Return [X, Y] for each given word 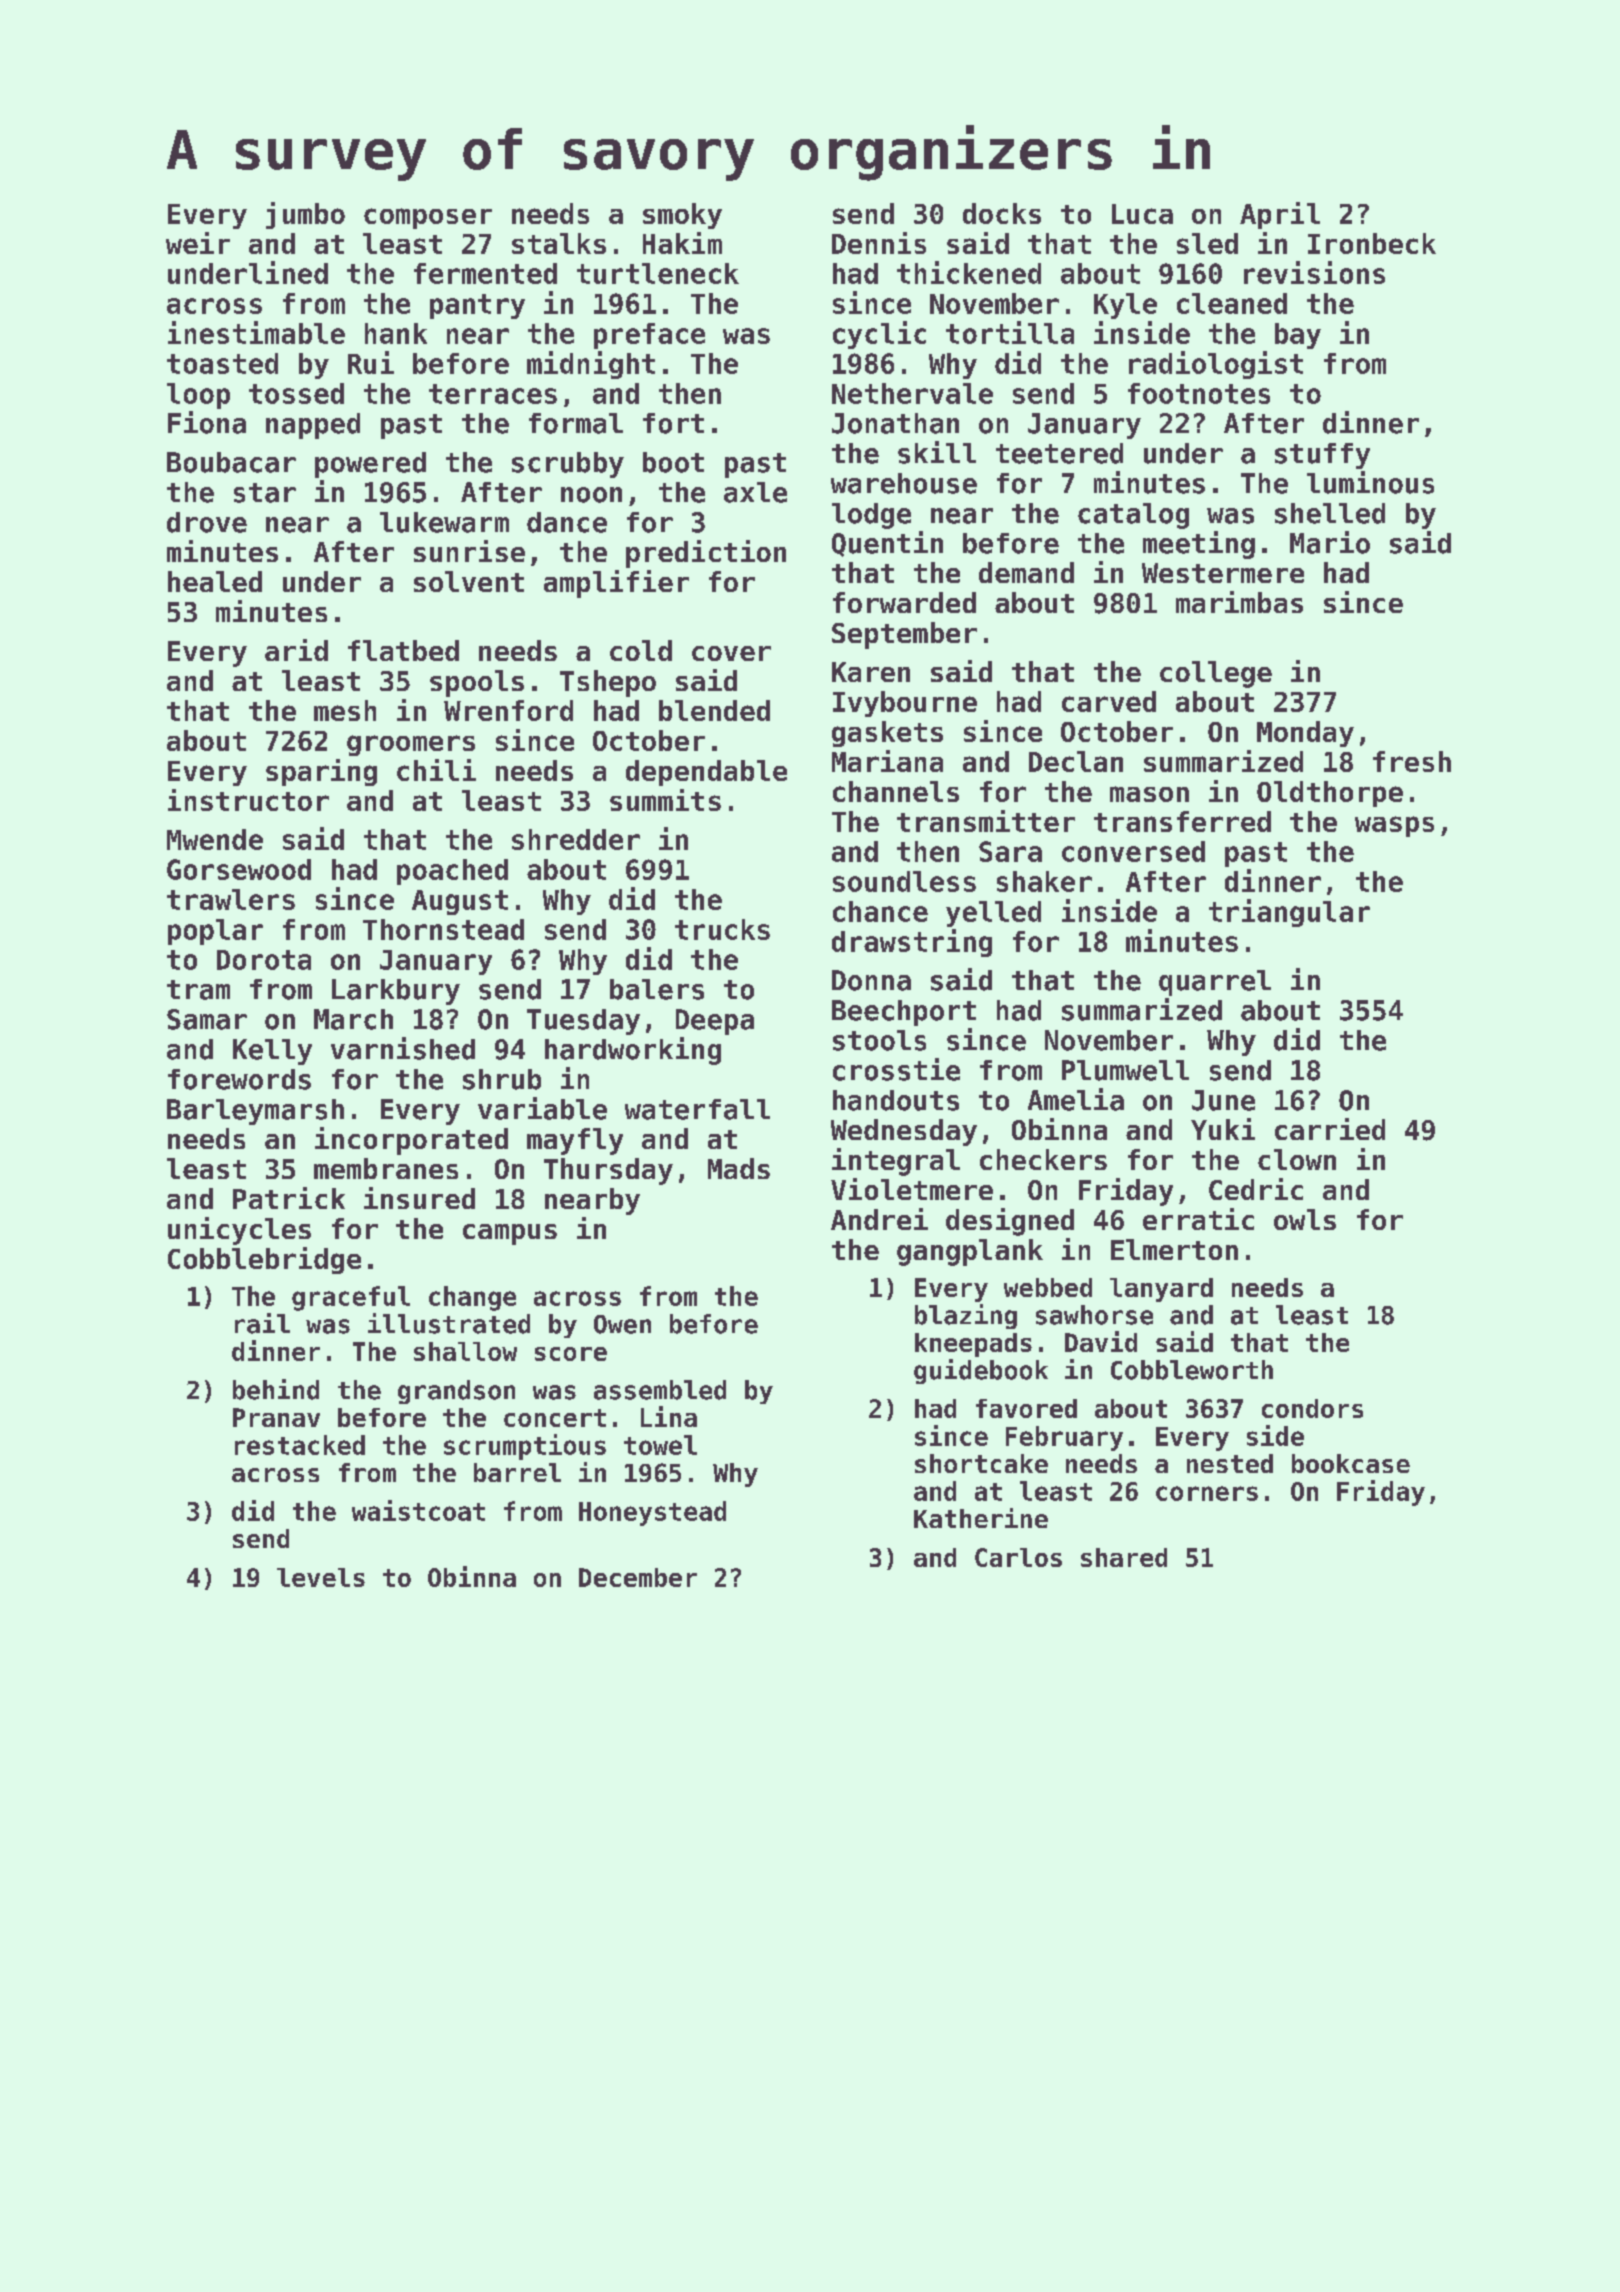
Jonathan [895, 423]
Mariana [887, 761]
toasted [222, 363]
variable [542, 1108]
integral [896, 1162]
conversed [1133, 851]
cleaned [1232, 303]
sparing [321, 772]
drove [207, 522]
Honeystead [652, 1513]
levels [321, 1577]
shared [1124, 1557]
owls [1305, 1219]
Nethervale [912, 393]
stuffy [1322, 456]
